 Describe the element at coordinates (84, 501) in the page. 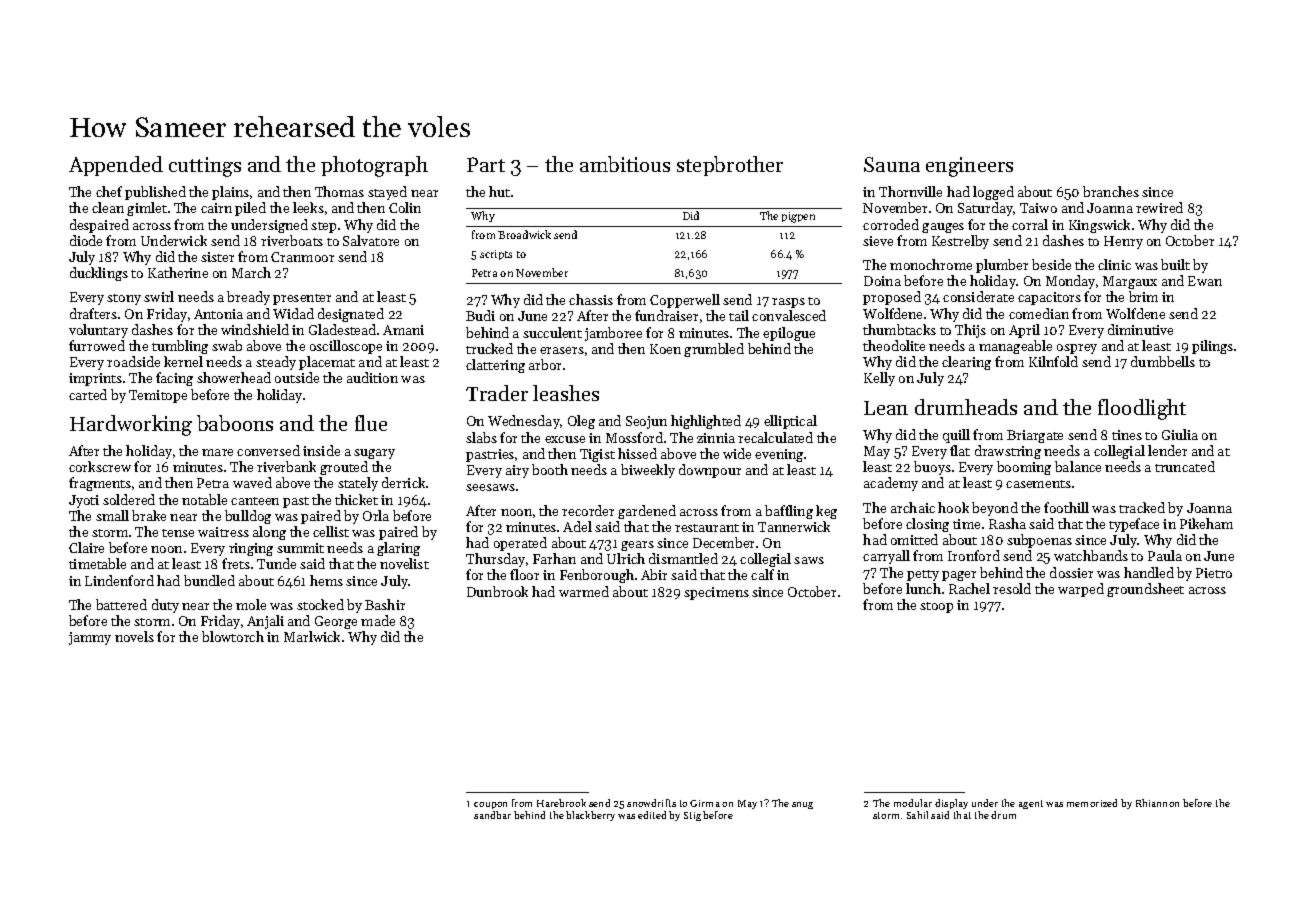

I see `Jyoti` at that location.
